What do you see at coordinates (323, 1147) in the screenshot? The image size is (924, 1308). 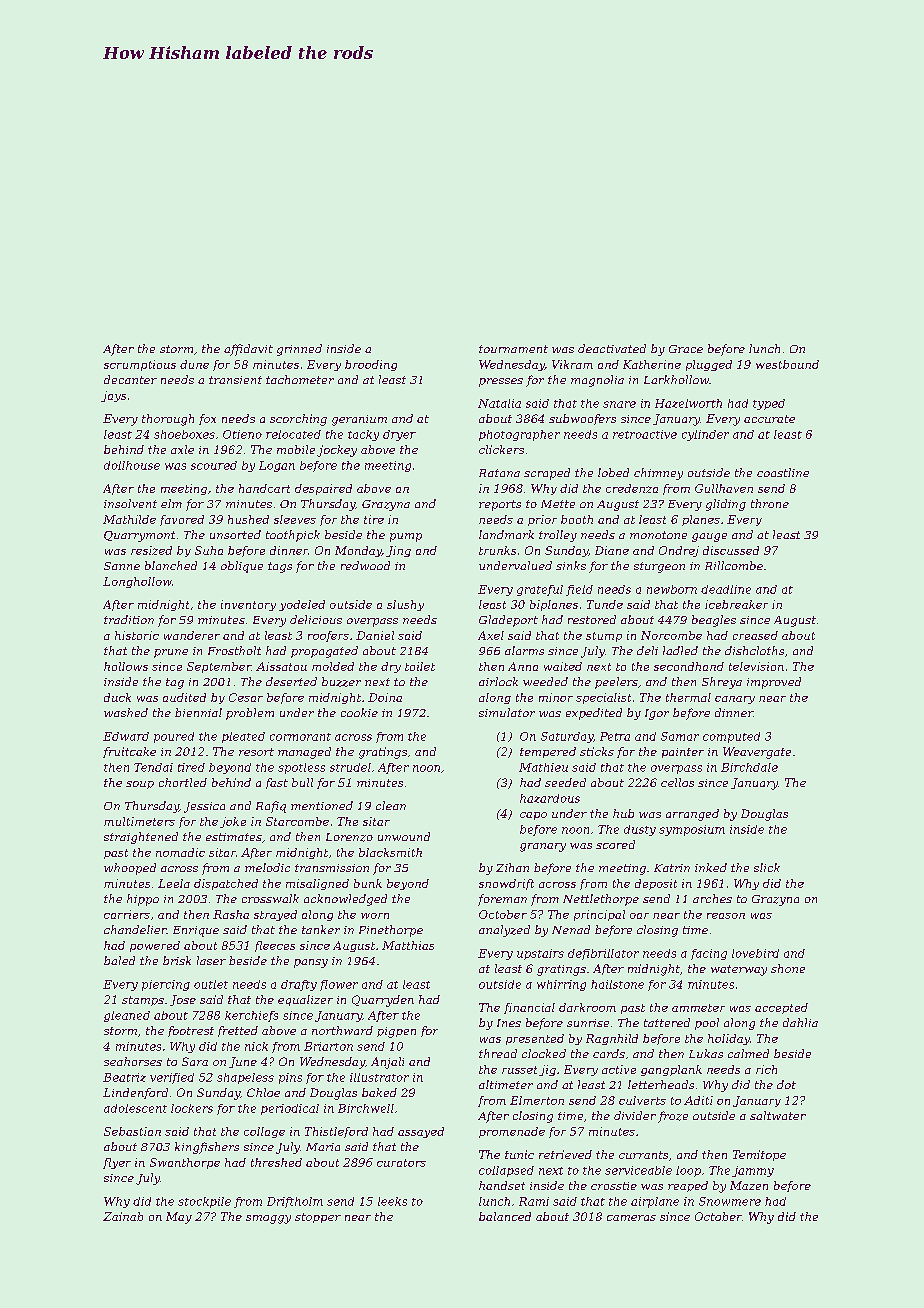 I see `Maria` at bounding box center [323, 1147].
